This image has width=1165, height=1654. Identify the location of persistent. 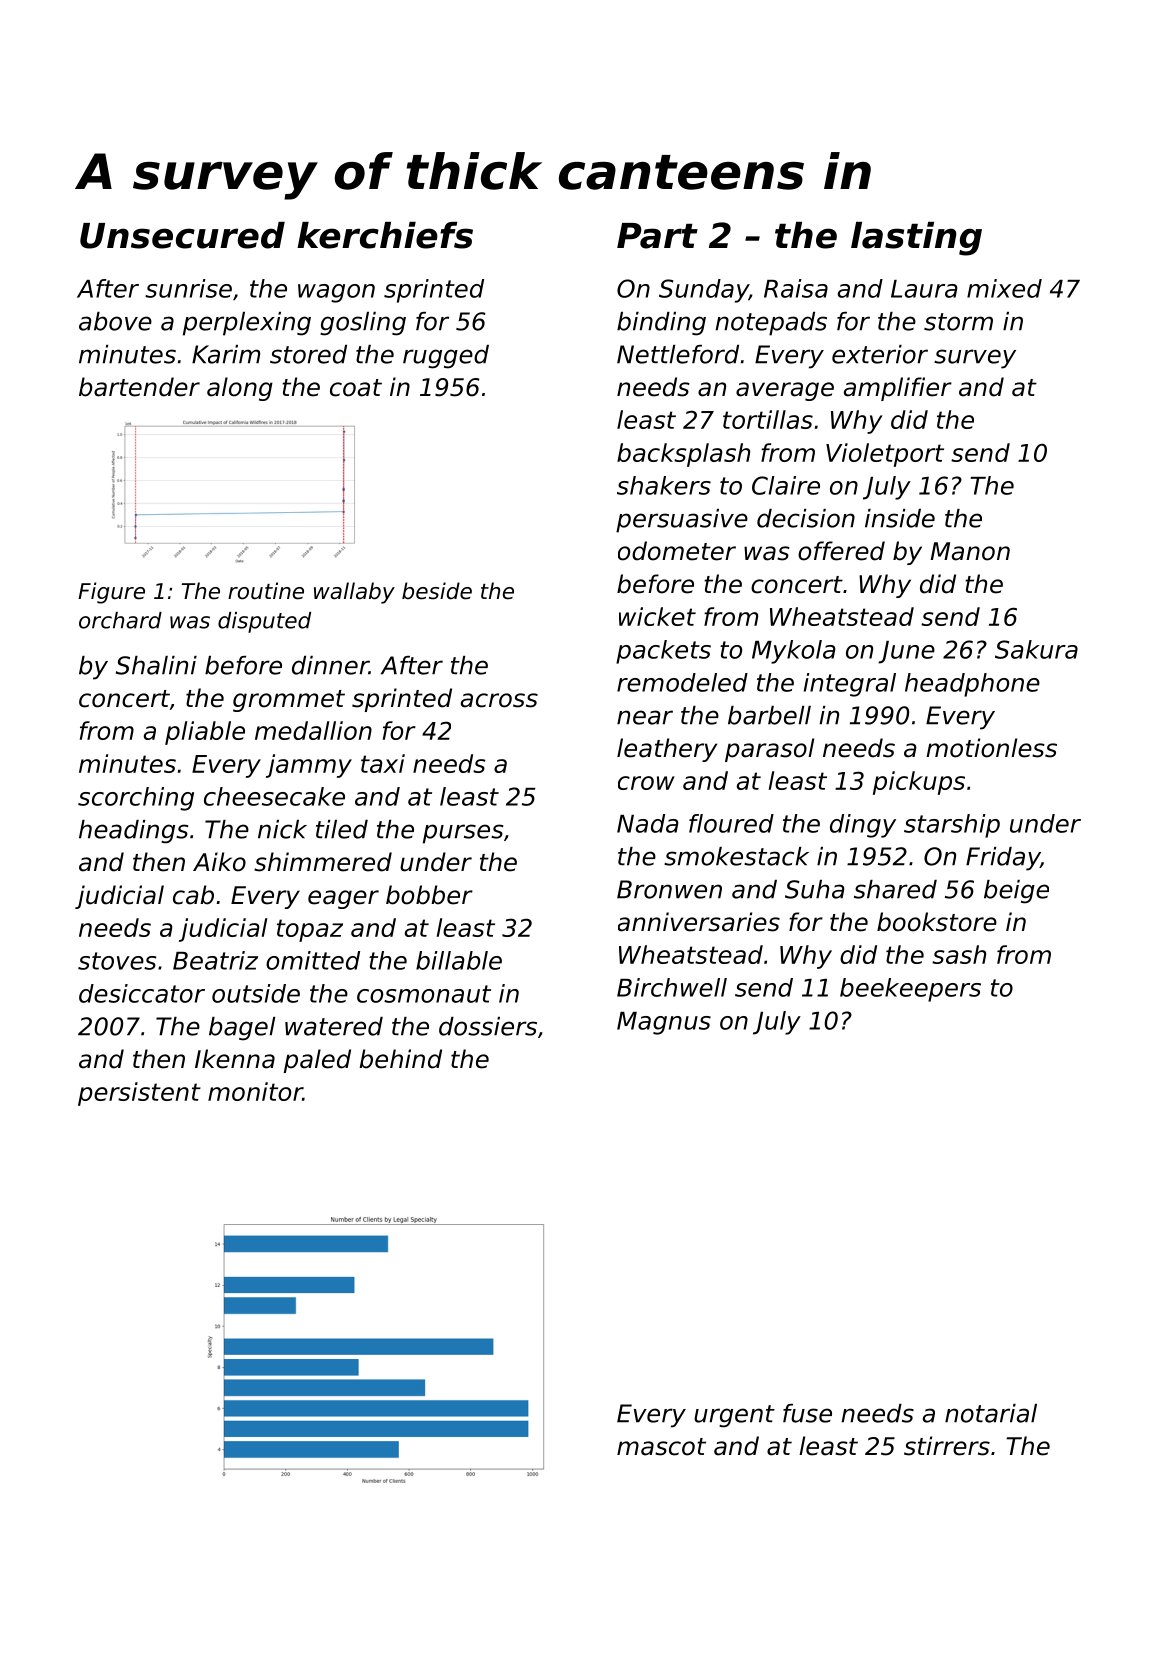
(139, 1094).
